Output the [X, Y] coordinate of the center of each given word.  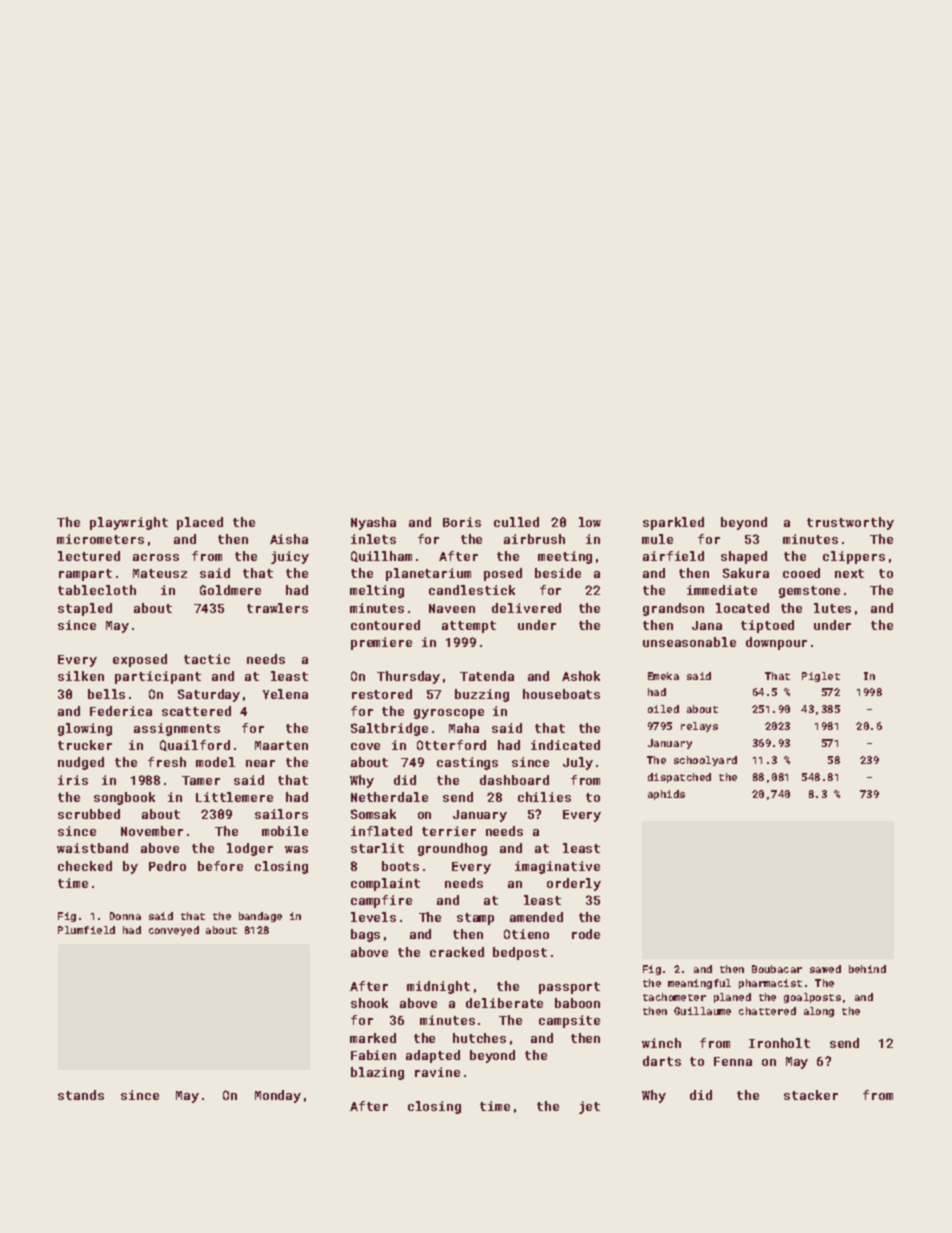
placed [200, 523]
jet [589, 1107]
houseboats [561, 694]
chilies [544, 797]
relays [699, 727]
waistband [92, 848]
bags [365, 935]
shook [369, 1003]
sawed [825, 969]
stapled [85, 609]
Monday [278, 1096]
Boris [462, 522]
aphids [666, 795]
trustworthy [850, 523]
